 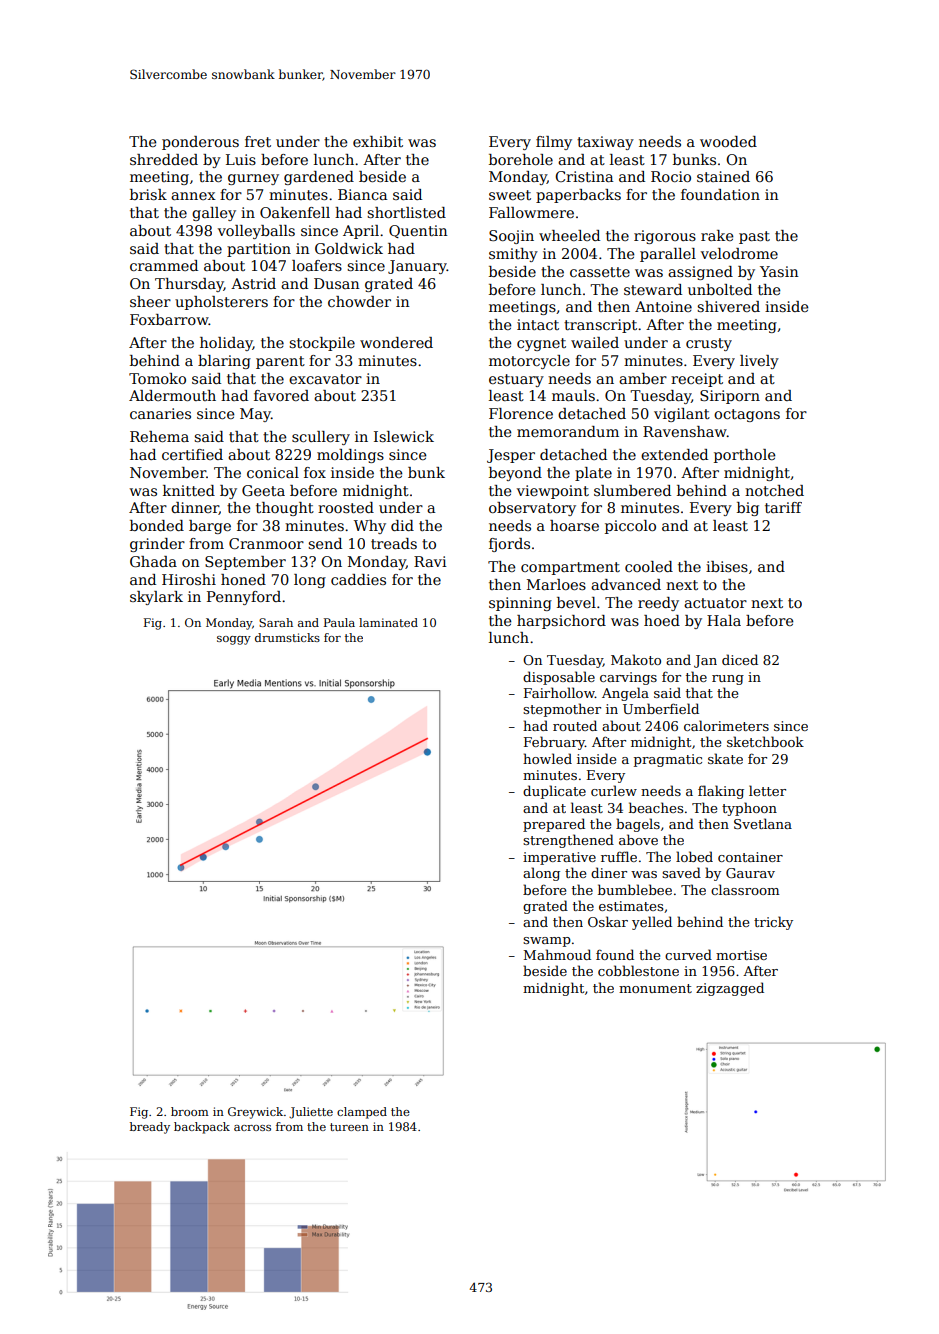 I want to click on tureen, so click(x=349, y=1127).
